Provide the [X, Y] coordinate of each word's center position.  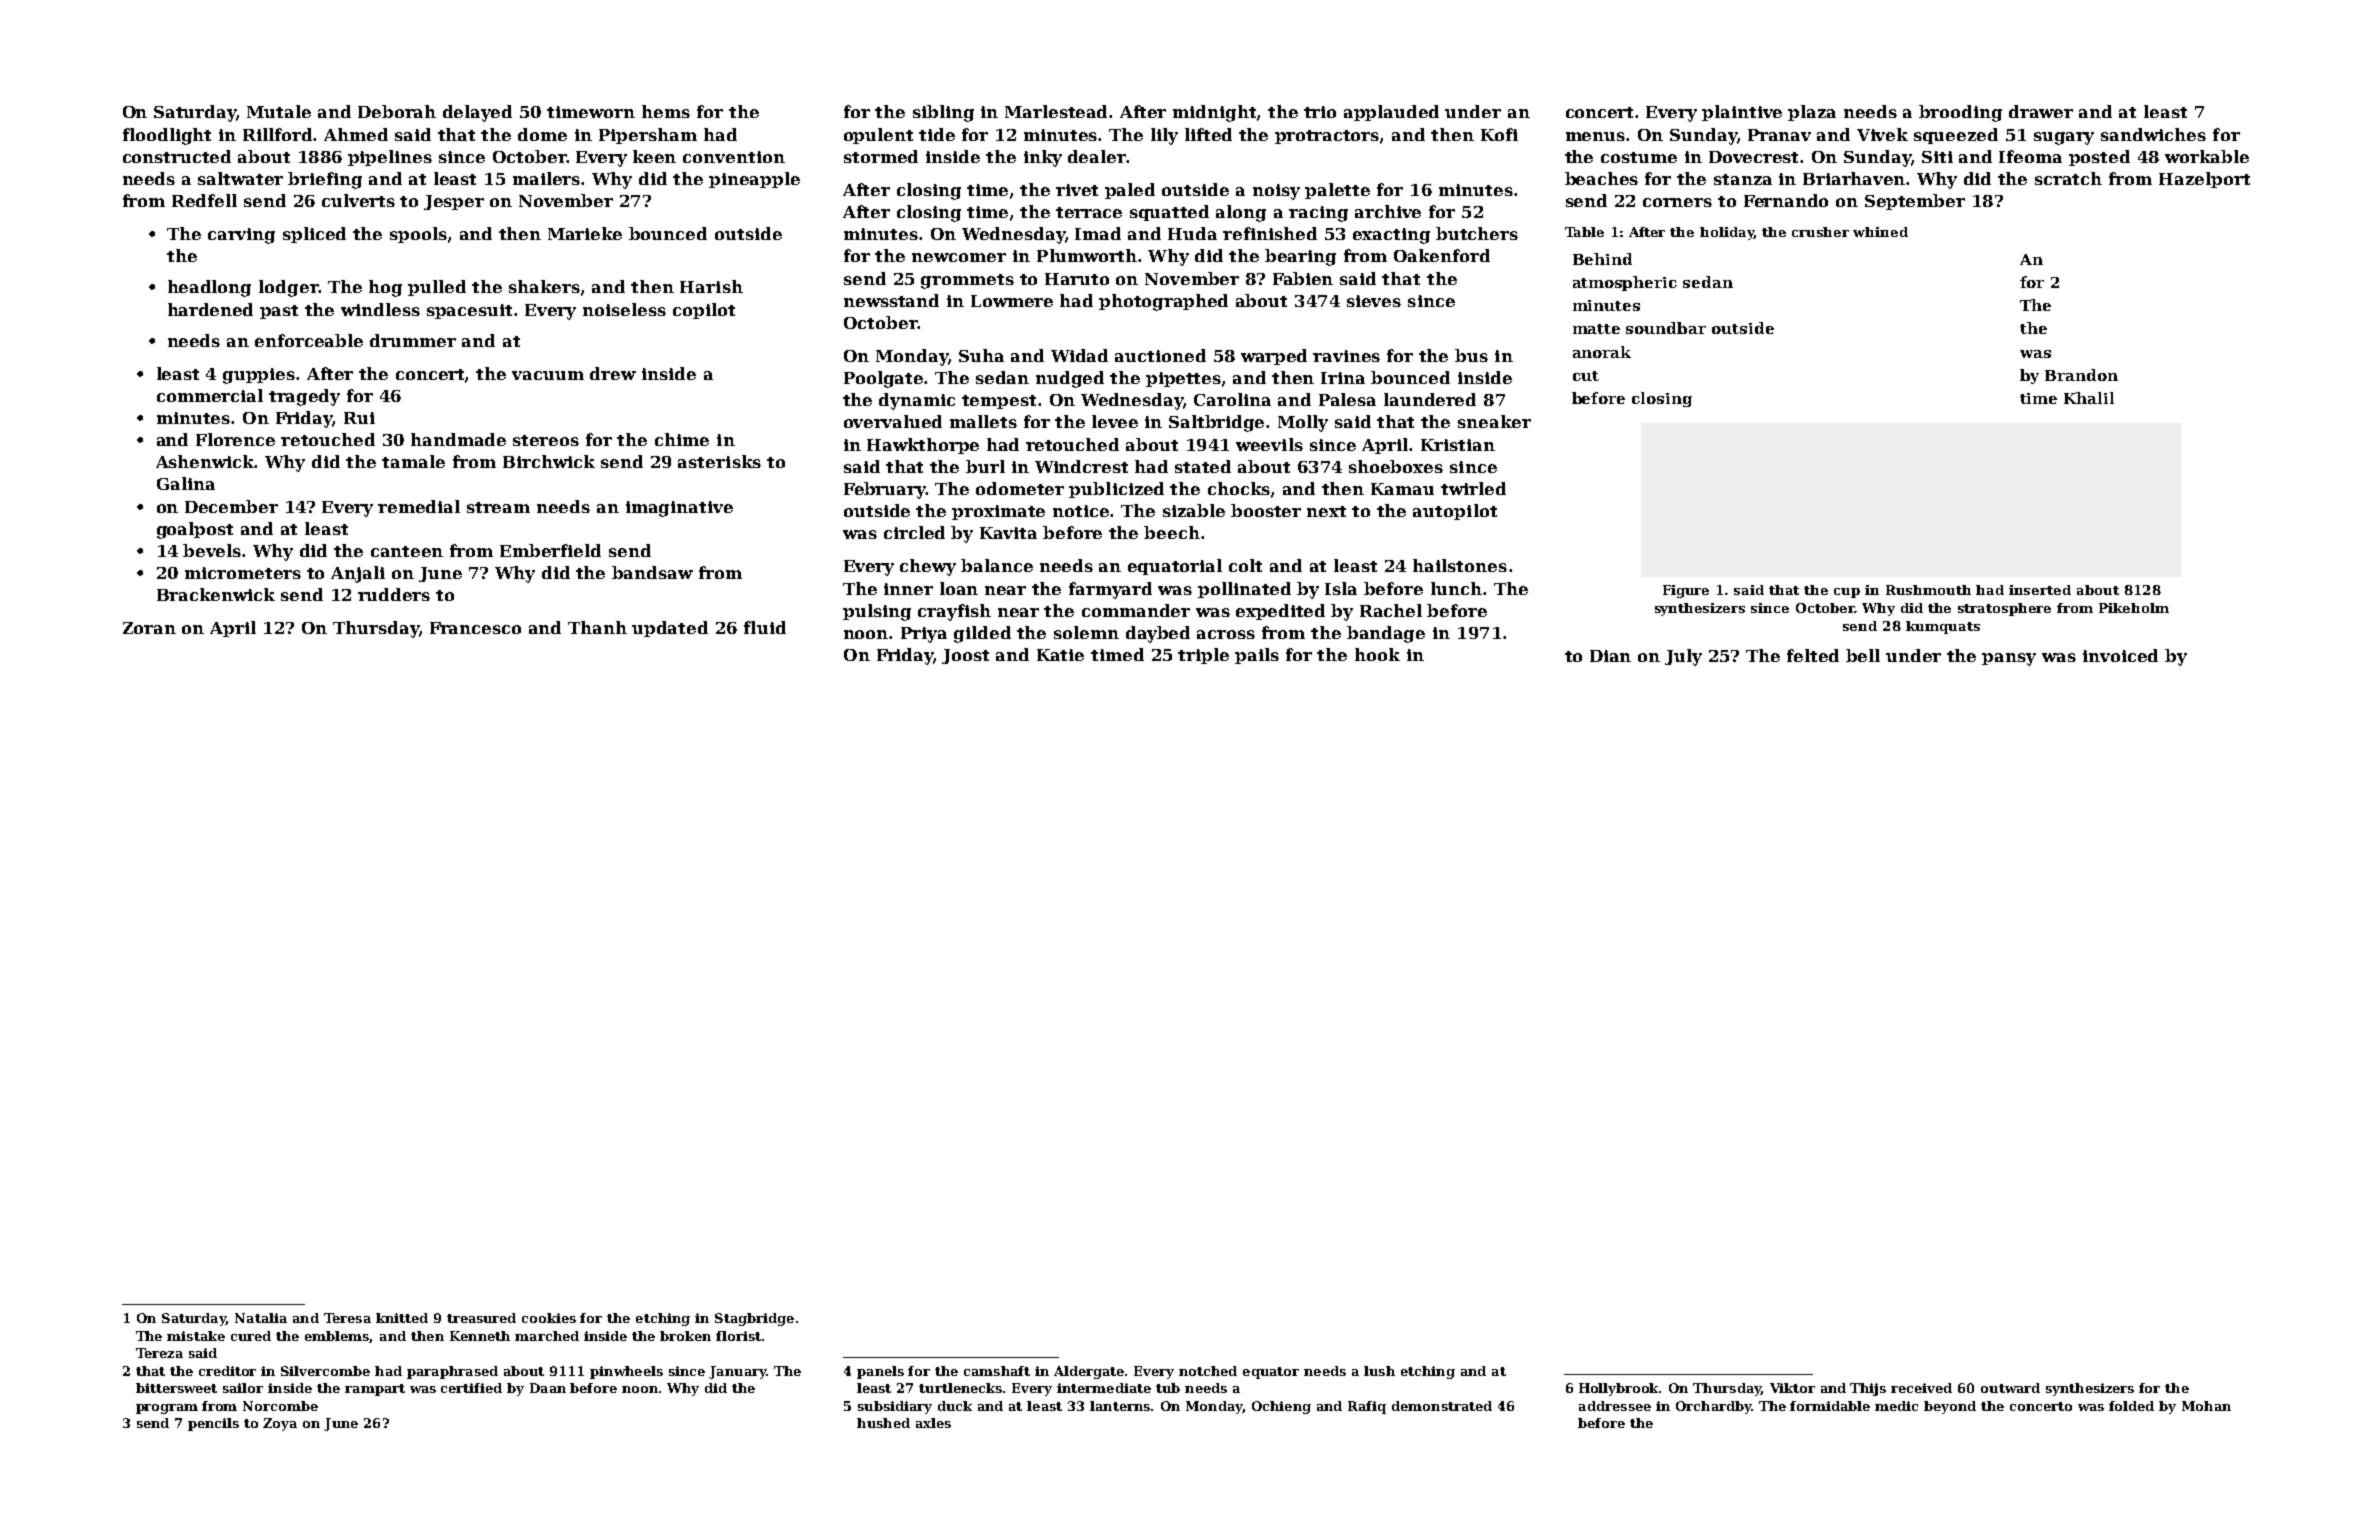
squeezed [1956, 136]
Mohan [2206, 1406]
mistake [196, 1336]
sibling [943, 113]
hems [666, 111]
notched [1208, 1371]
